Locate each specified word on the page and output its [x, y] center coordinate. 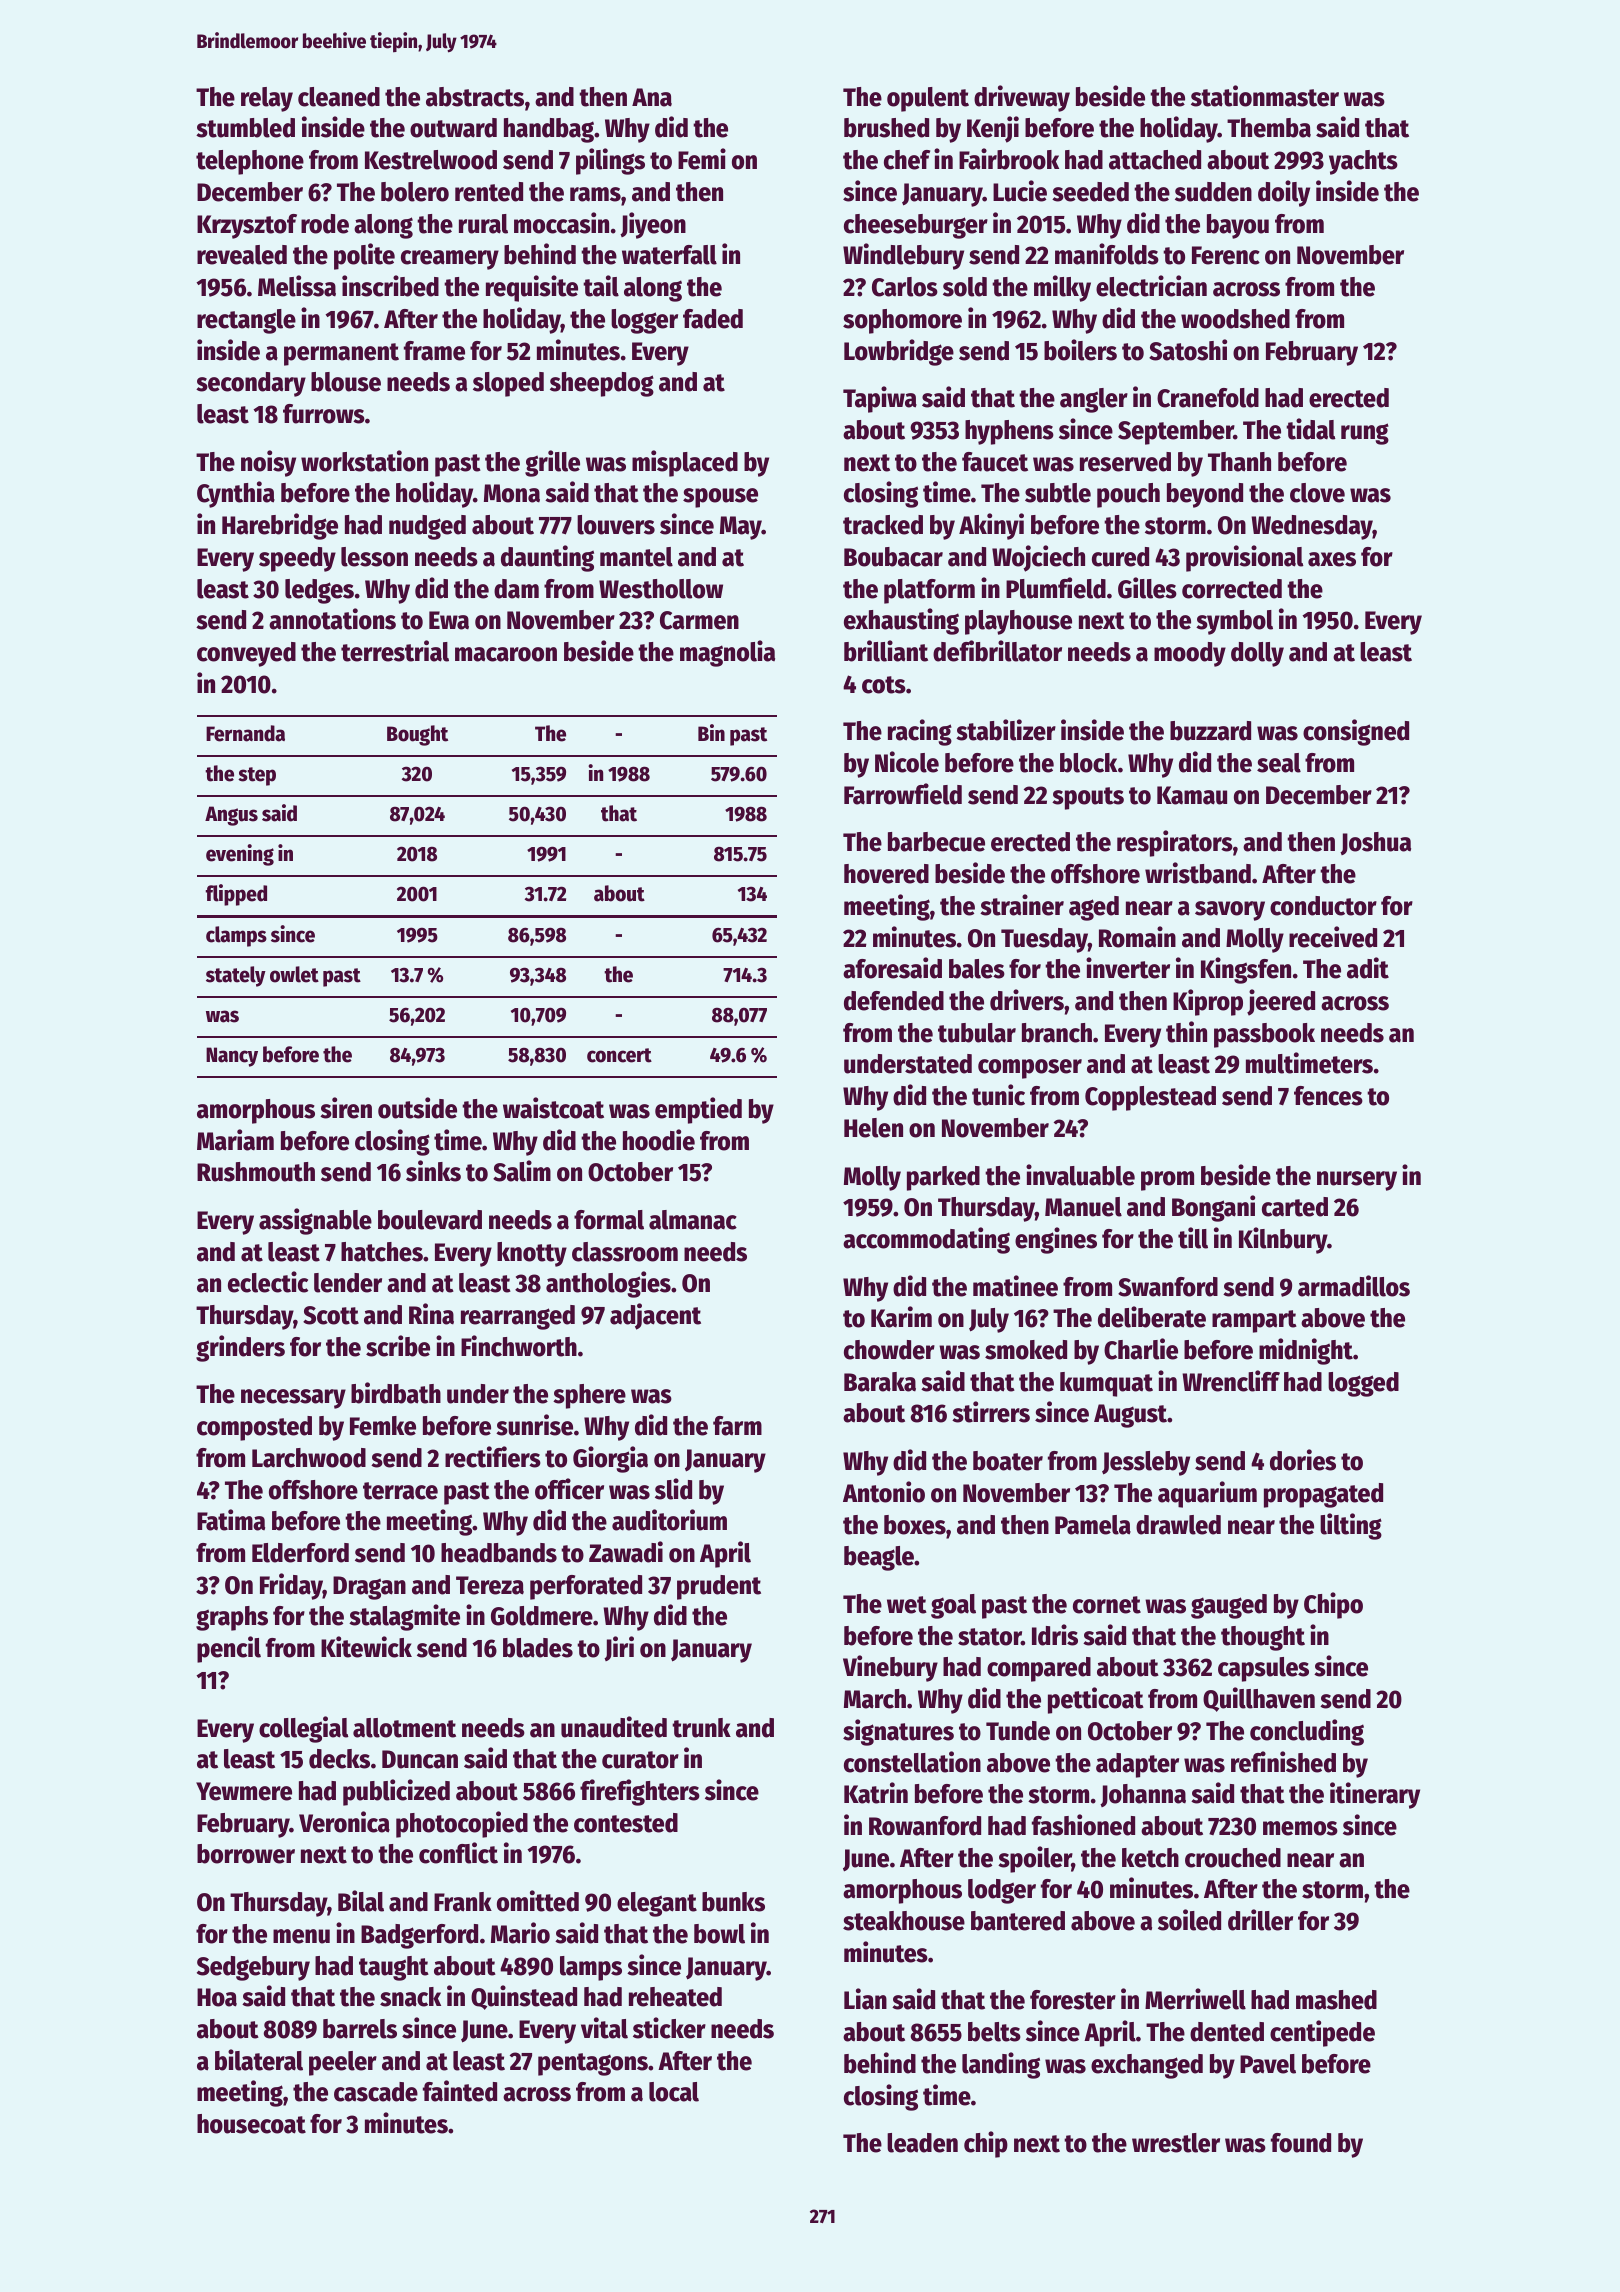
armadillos [1354, 1286]
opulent [928, 99]
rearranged [518, 1317]
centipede [1322, 2033]
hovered [886, 874]
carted [1295, 1207]
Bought [417, 735]
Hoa [217, 1997]
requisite [532, 288]
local [674, 2092]
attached [1155, 160]
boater [1008, 1461]
